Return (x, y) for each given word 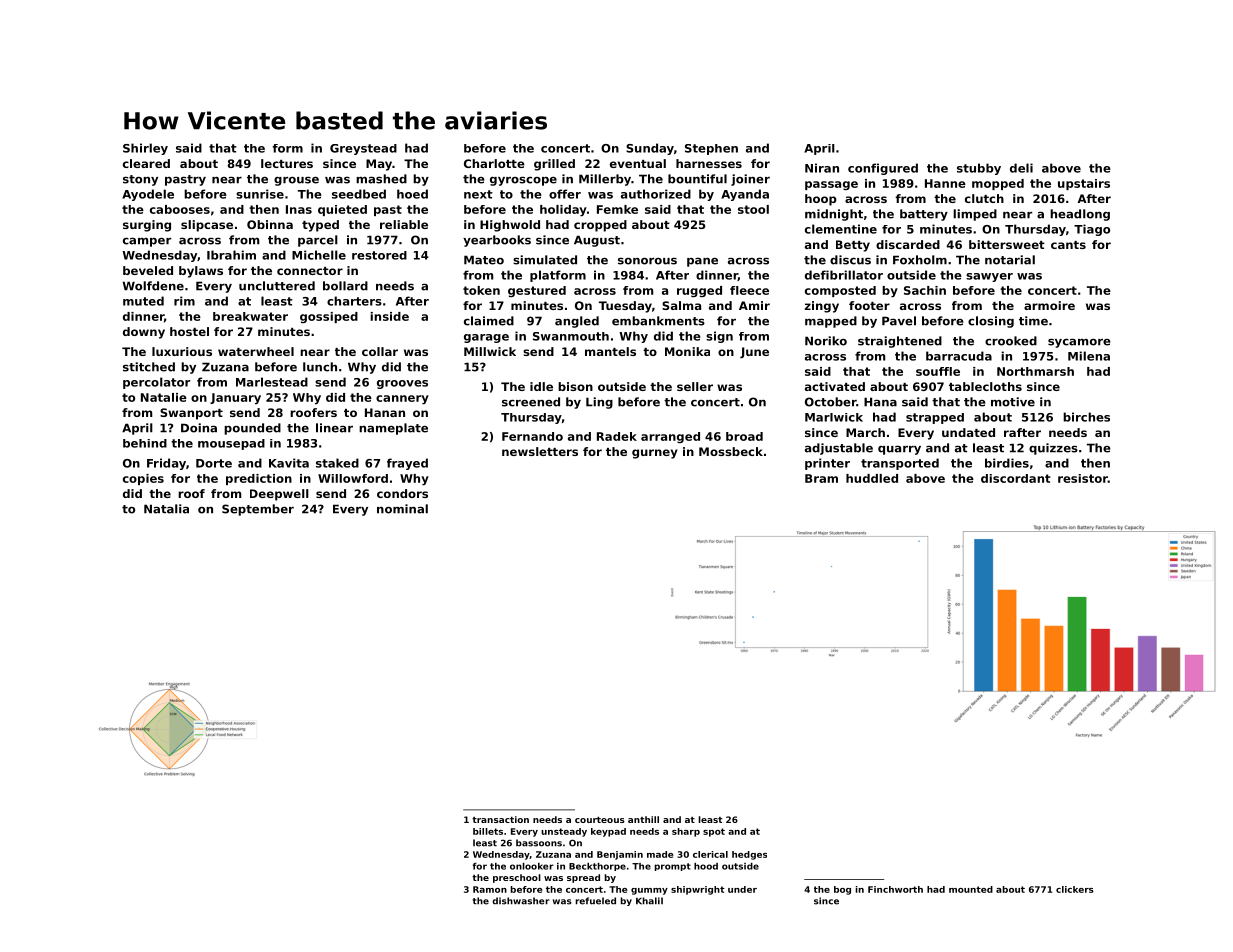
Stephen (711, 149)
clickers (1075, 889)
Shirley (145, 149)
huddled (872, 478)
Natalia (166, 509)
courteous (600, 820)
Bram (821, 478)
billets (488, 831)
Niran (822, 168)
